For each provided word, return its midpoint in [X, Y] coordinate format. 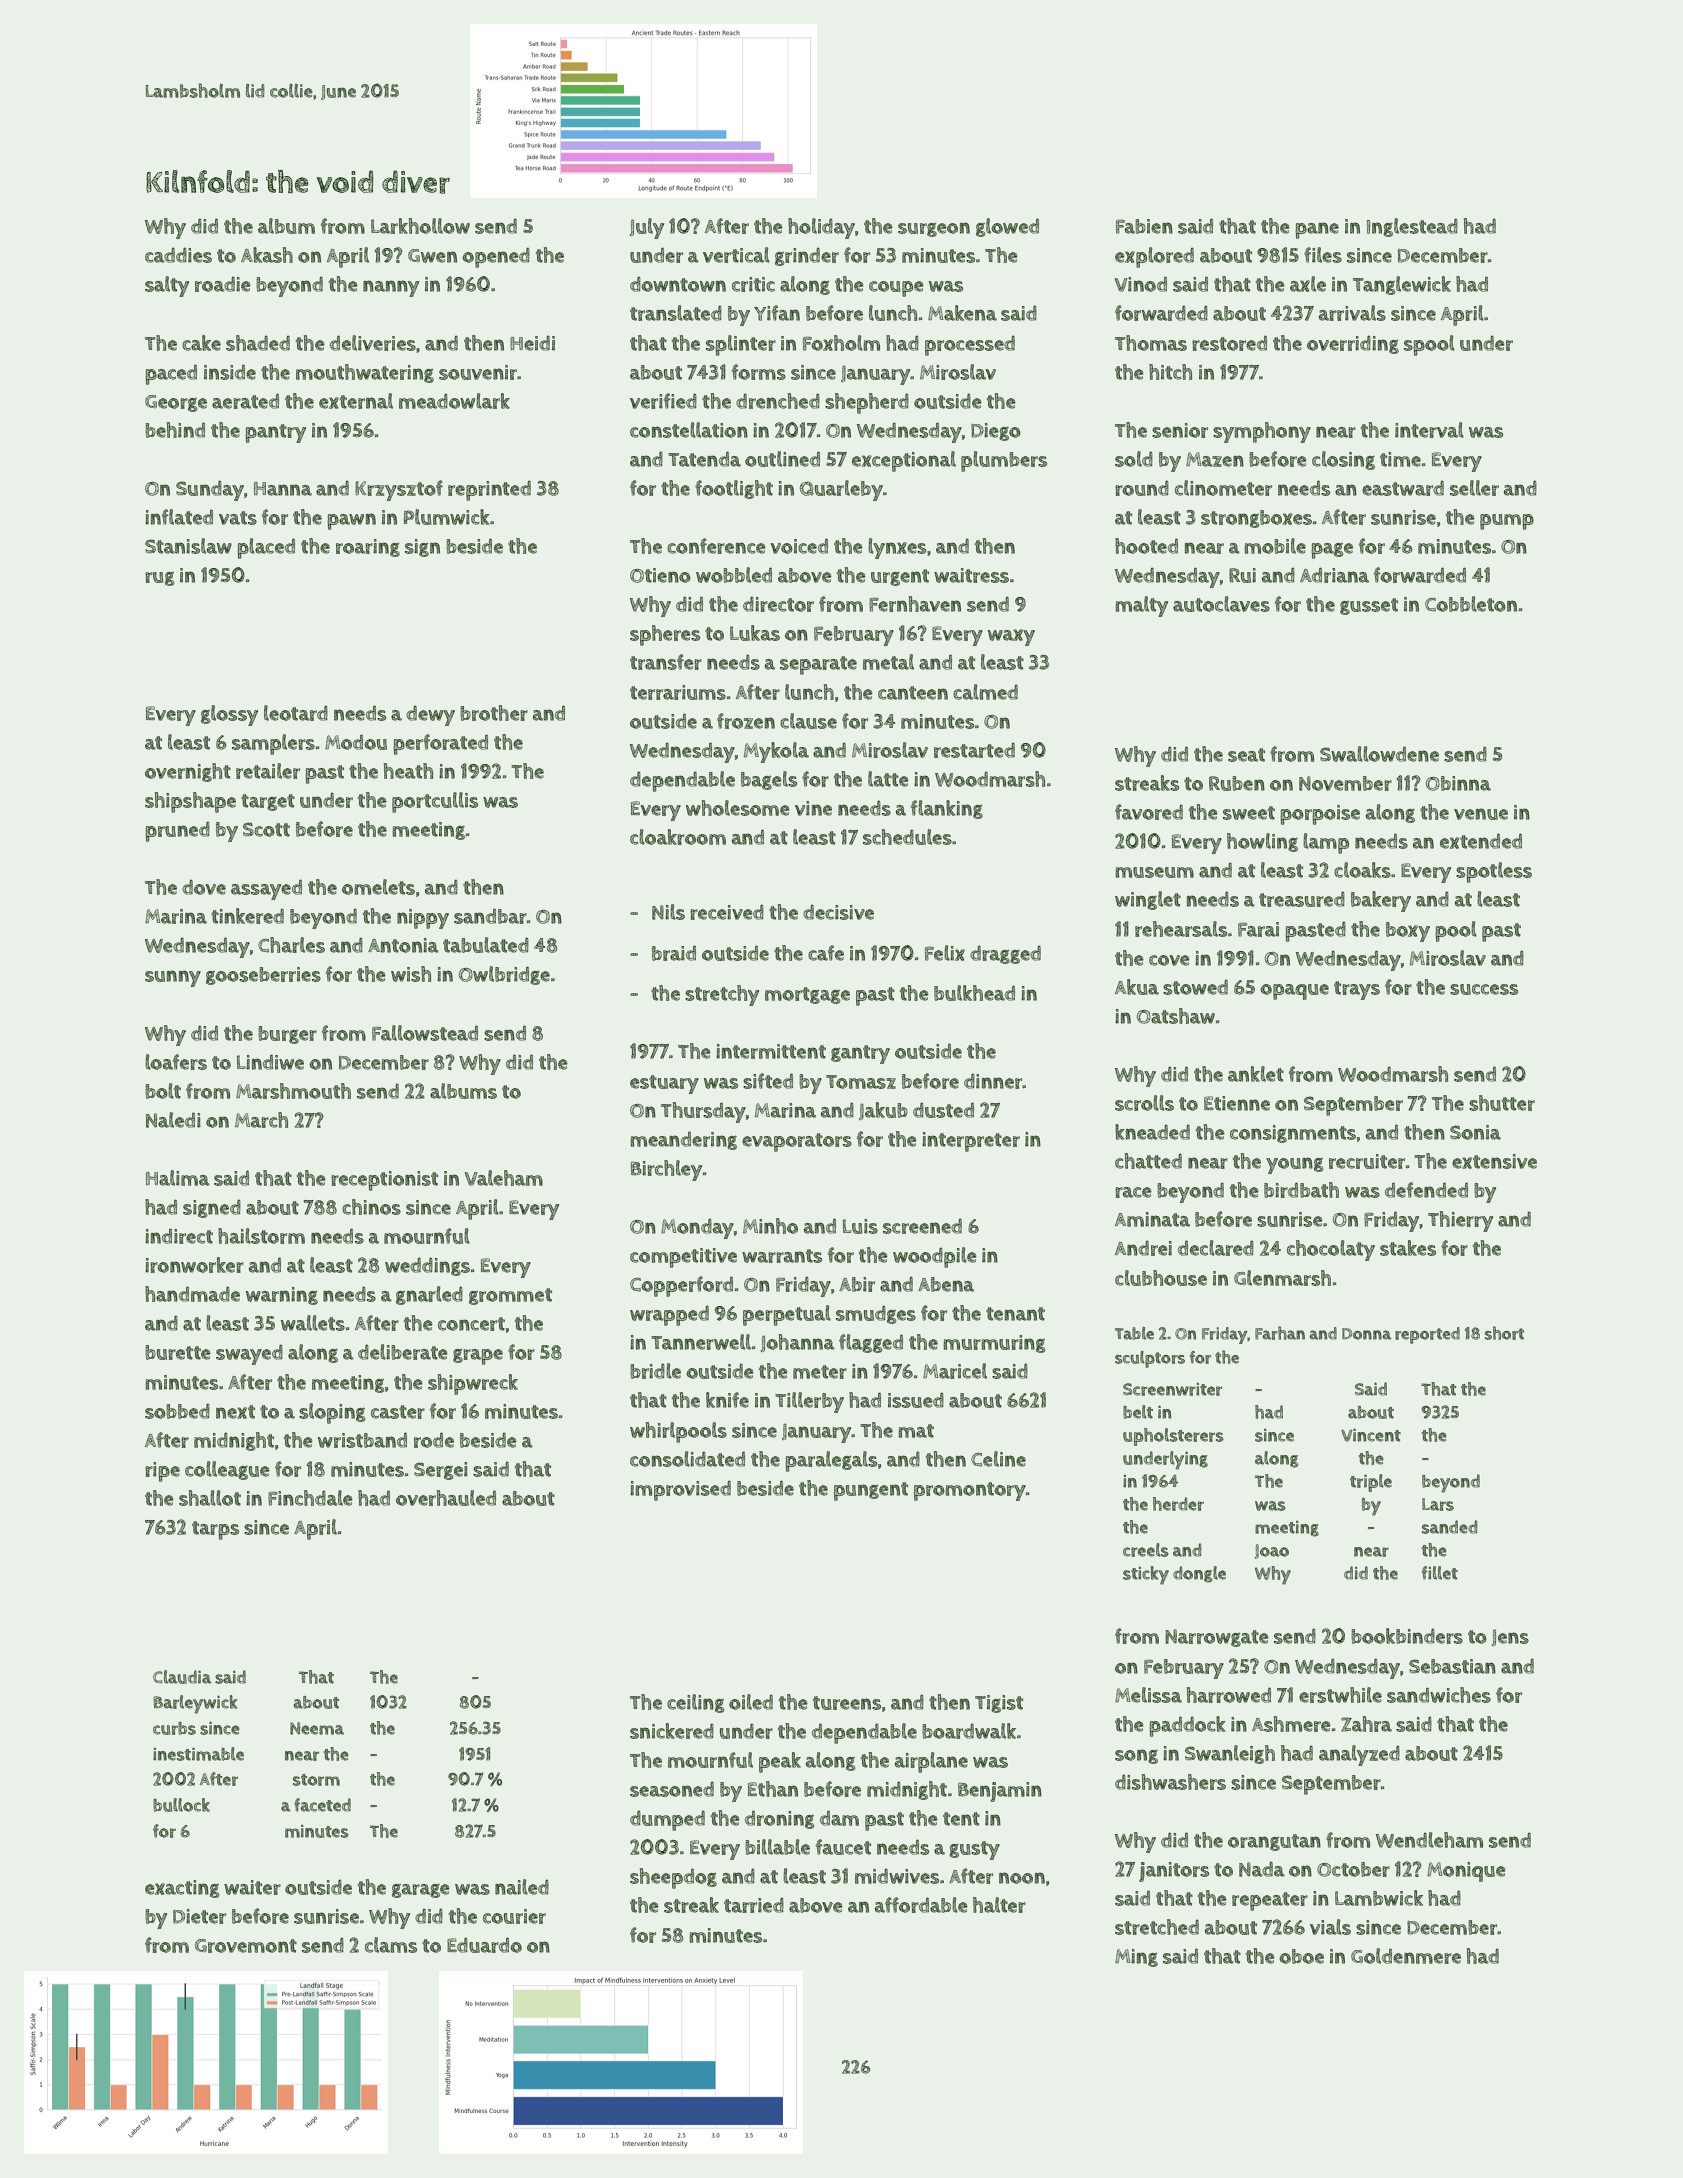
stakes [1408, 1248]
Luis [860, 1226]
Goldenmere [1406, 1956]
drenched [778, 401]
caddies [178, 255]
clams [391, 1945]
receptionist [384, 1181]
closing [1343, 460]
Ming [1136, 1958]
